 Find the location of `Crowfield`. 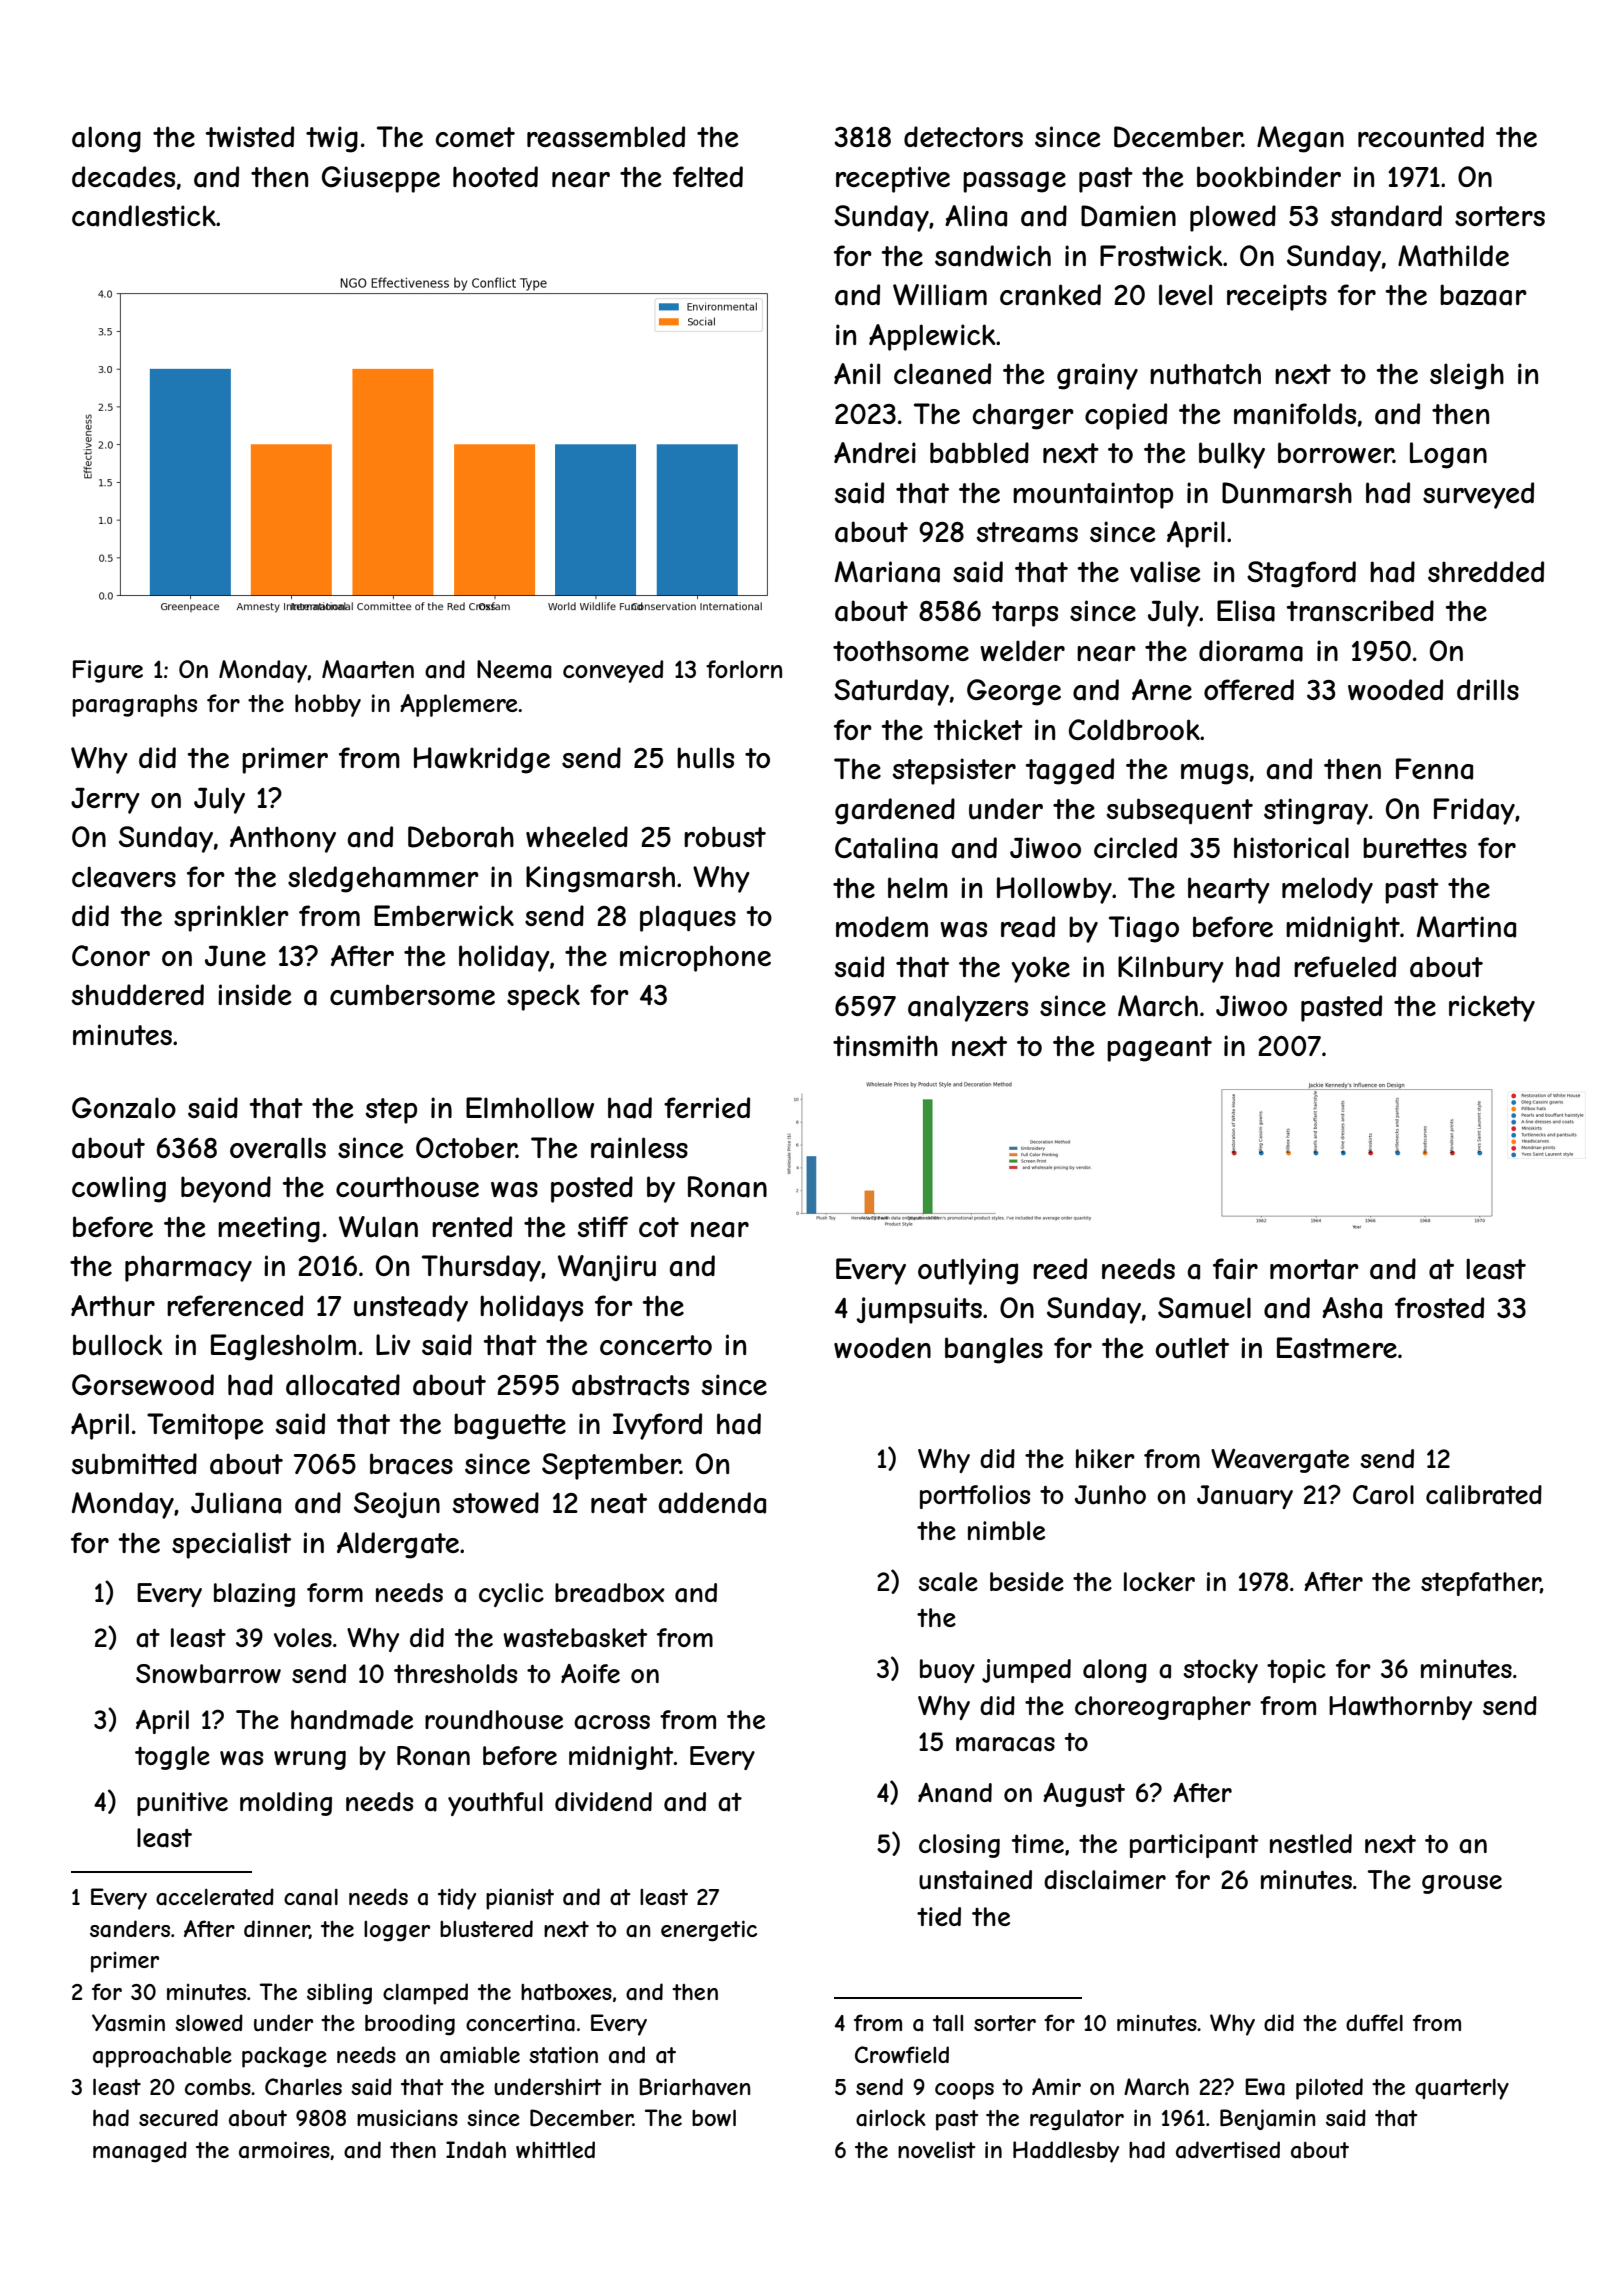

Crowfield is located at coordinates (902, 2054).
